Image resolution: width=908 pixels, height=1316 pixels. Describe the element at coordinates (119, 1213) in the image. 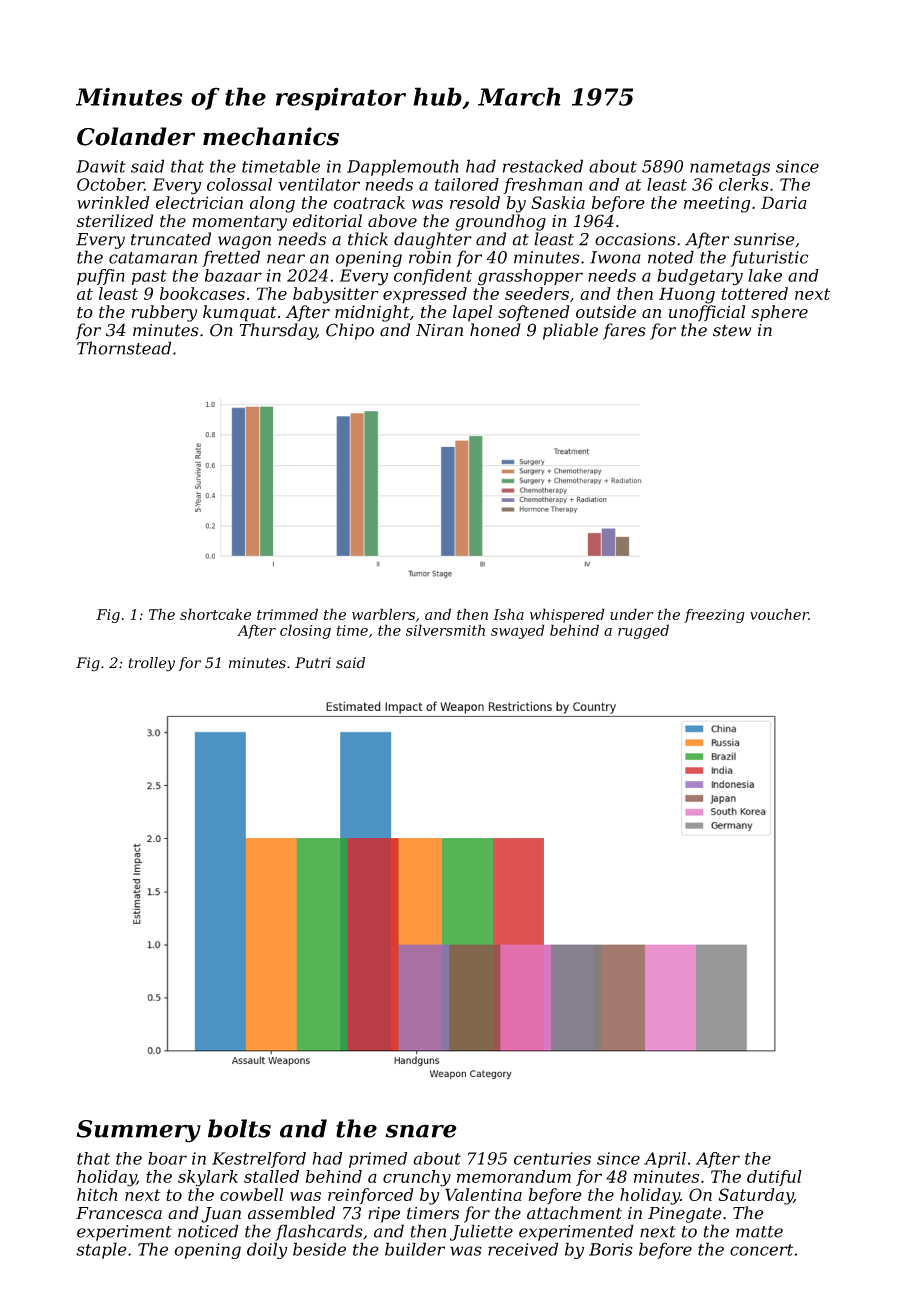

I see `Francesca` at that location.
